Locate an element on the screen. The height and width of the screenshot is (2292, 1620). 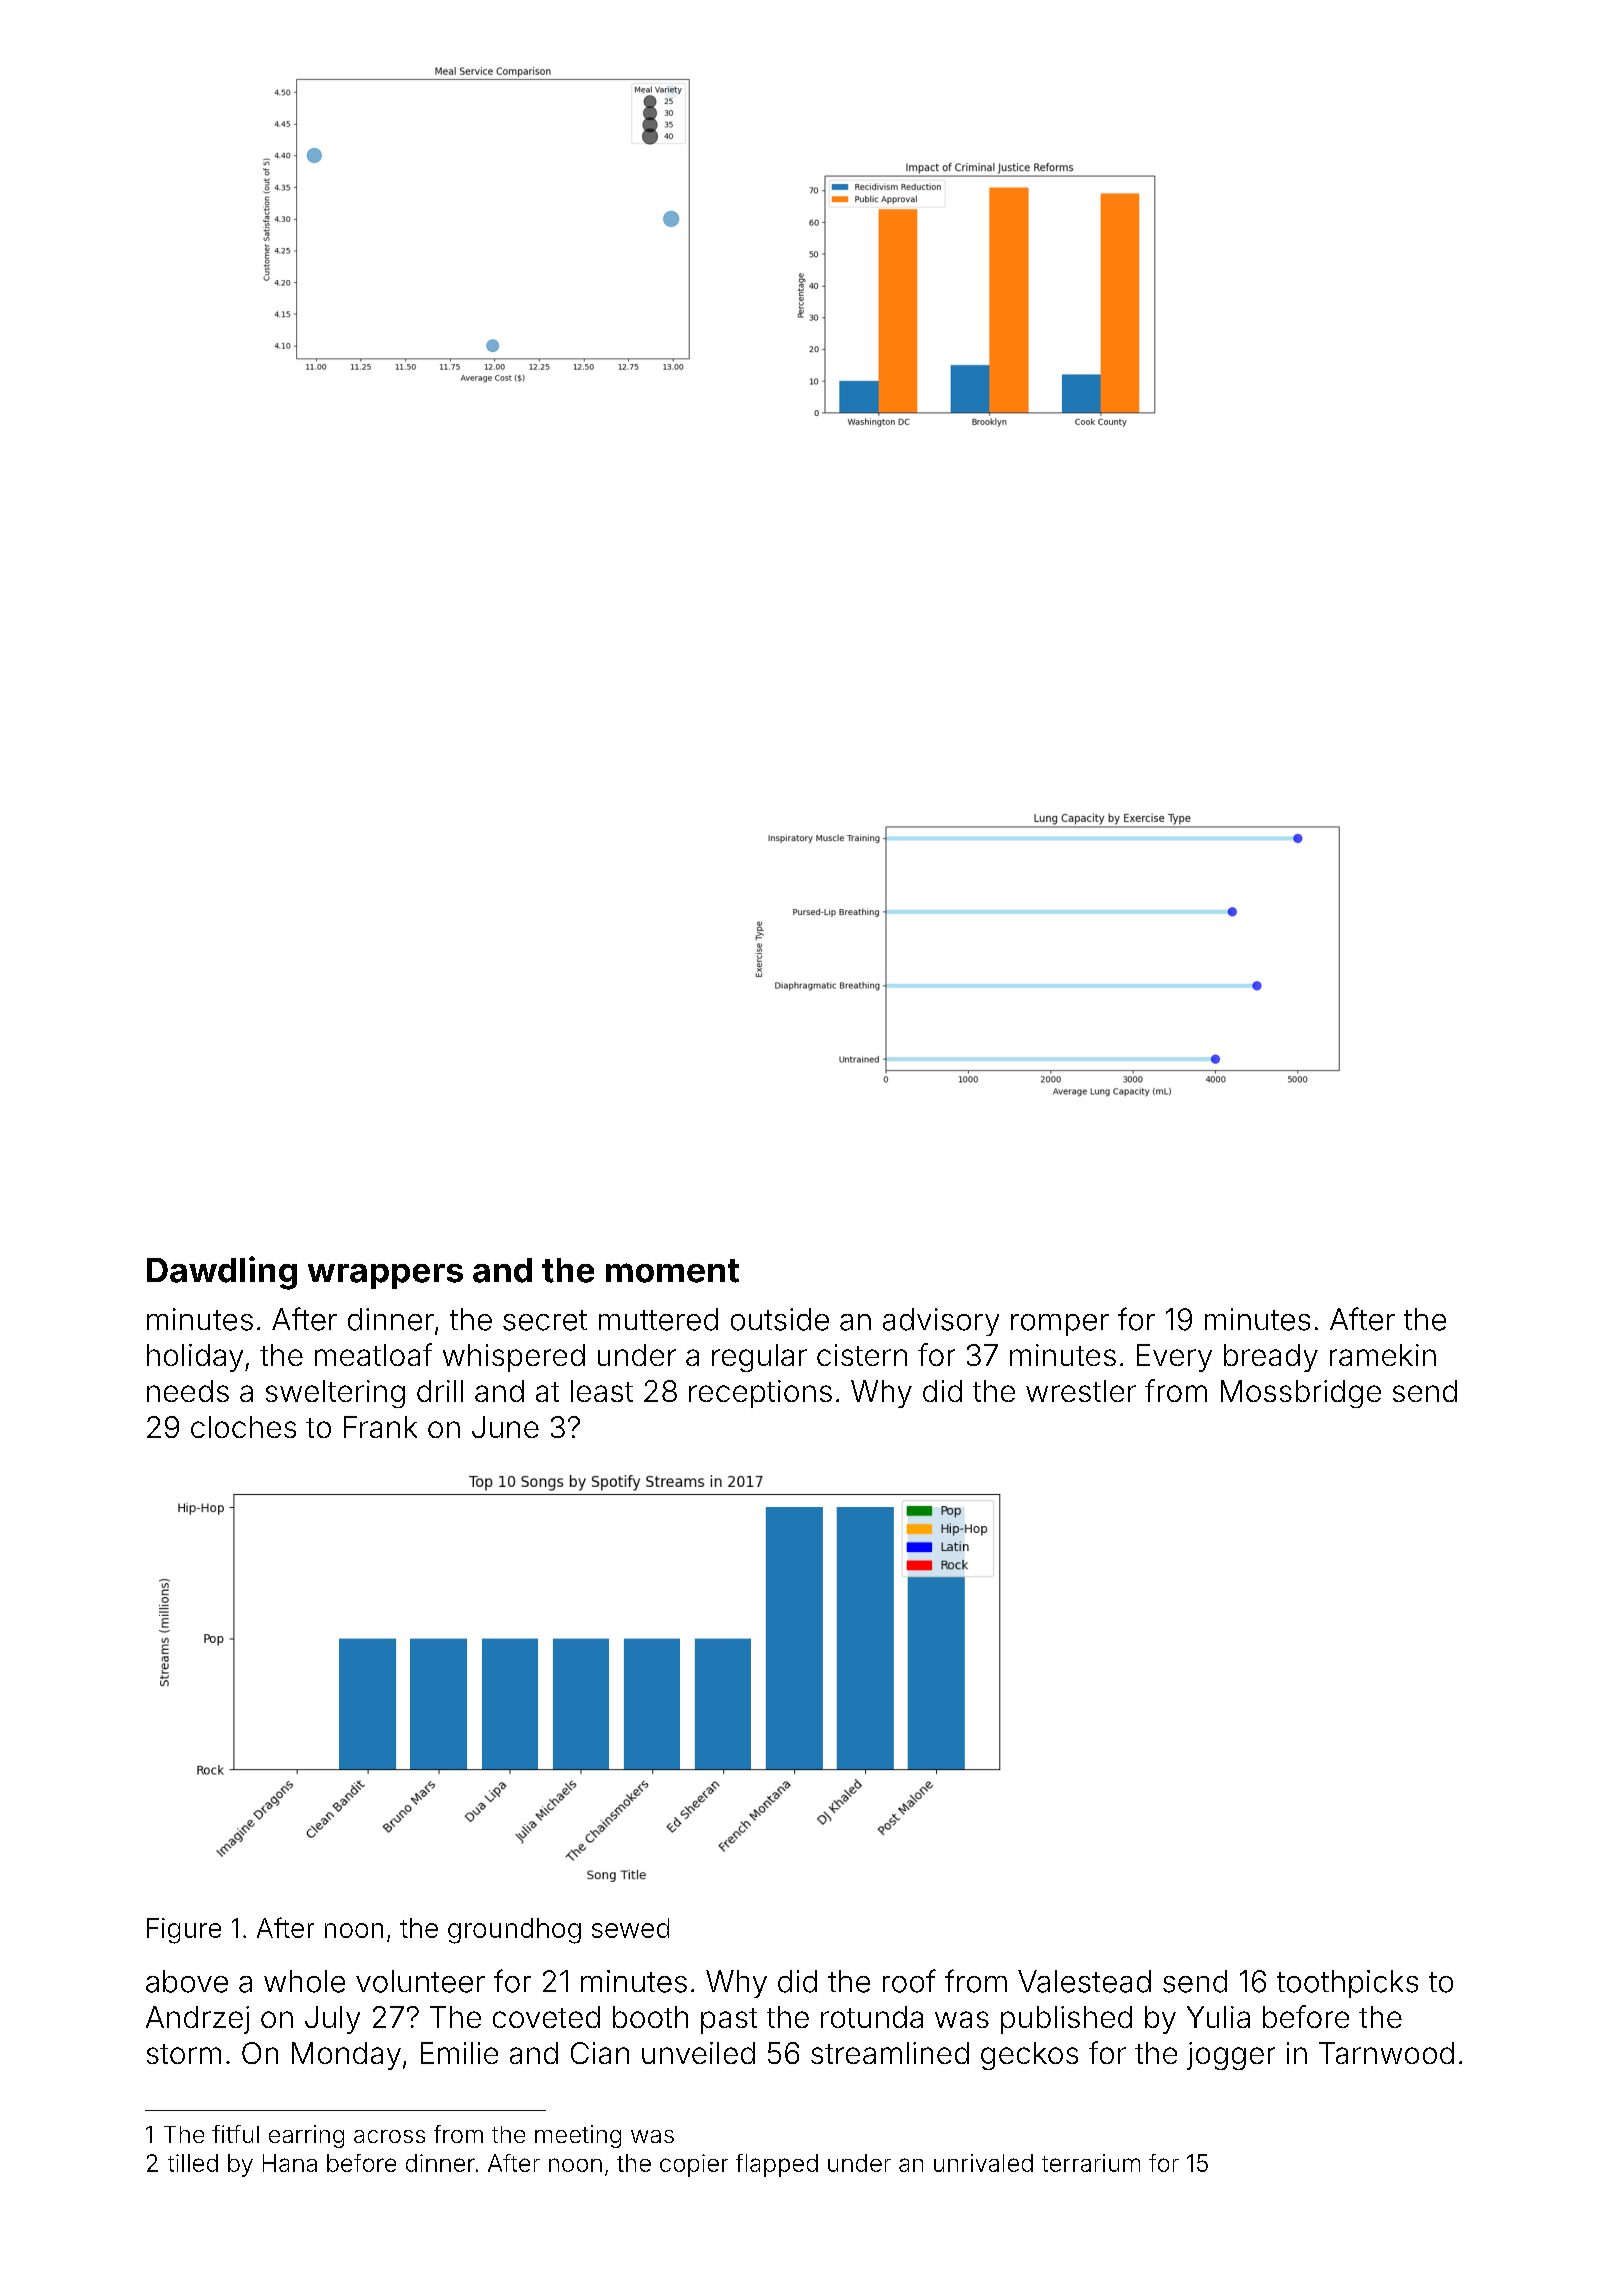
wrestler is located at coordinates (1081, 1391).
